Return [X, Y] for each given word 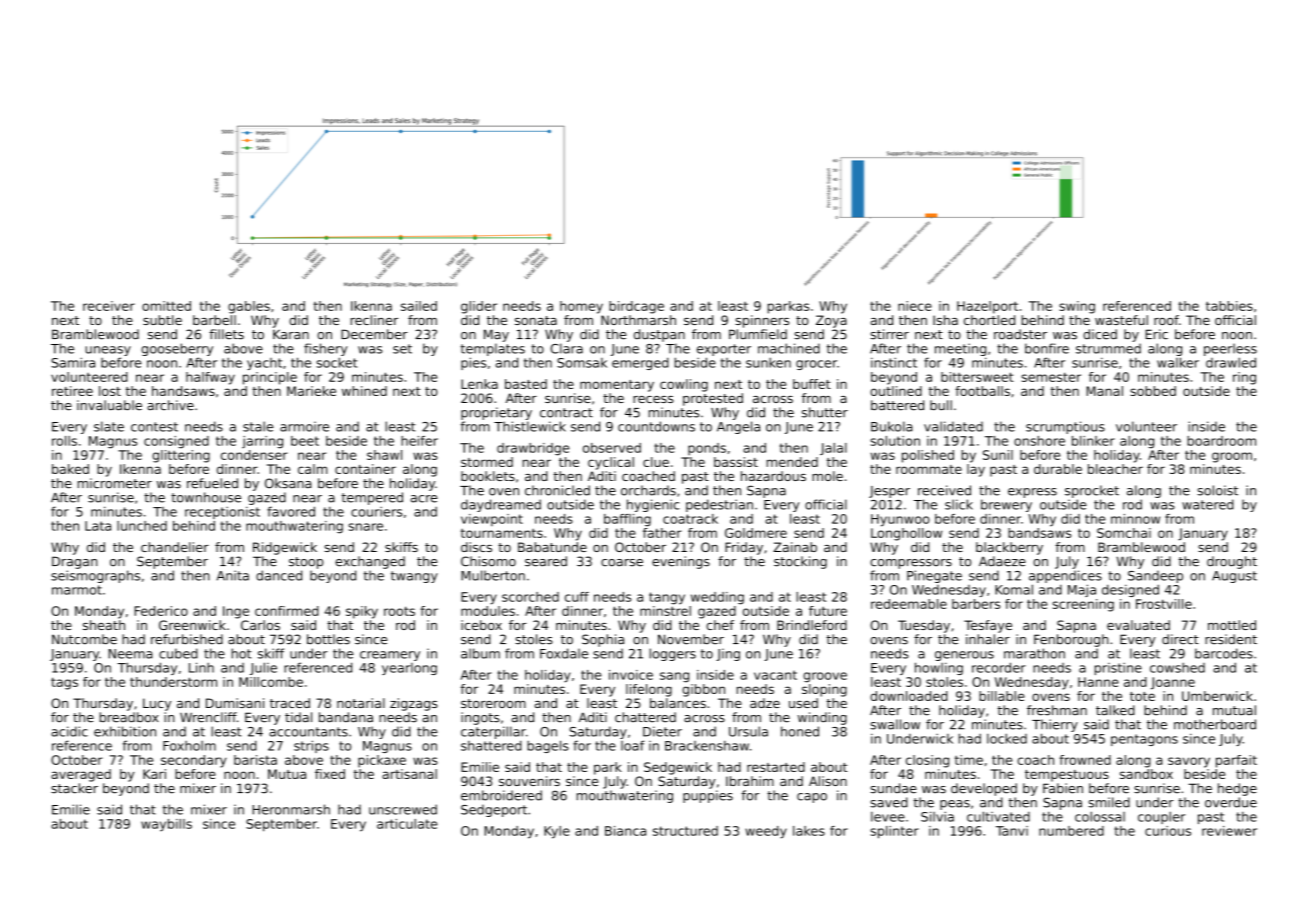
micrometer [115, 483]
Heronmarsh [291, 809]
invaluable [109, 405]
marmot [77, 590]
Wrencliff [208, 717]
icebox [481, 625]
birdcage [636, 307]
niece [915, 306]
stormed [487, 462]
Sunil [998, 455]
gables [249, 307]
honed [800, 731]
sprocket [1092, 491]
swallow [895, 724]
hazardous [773, 476]
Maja [1082, 590]
